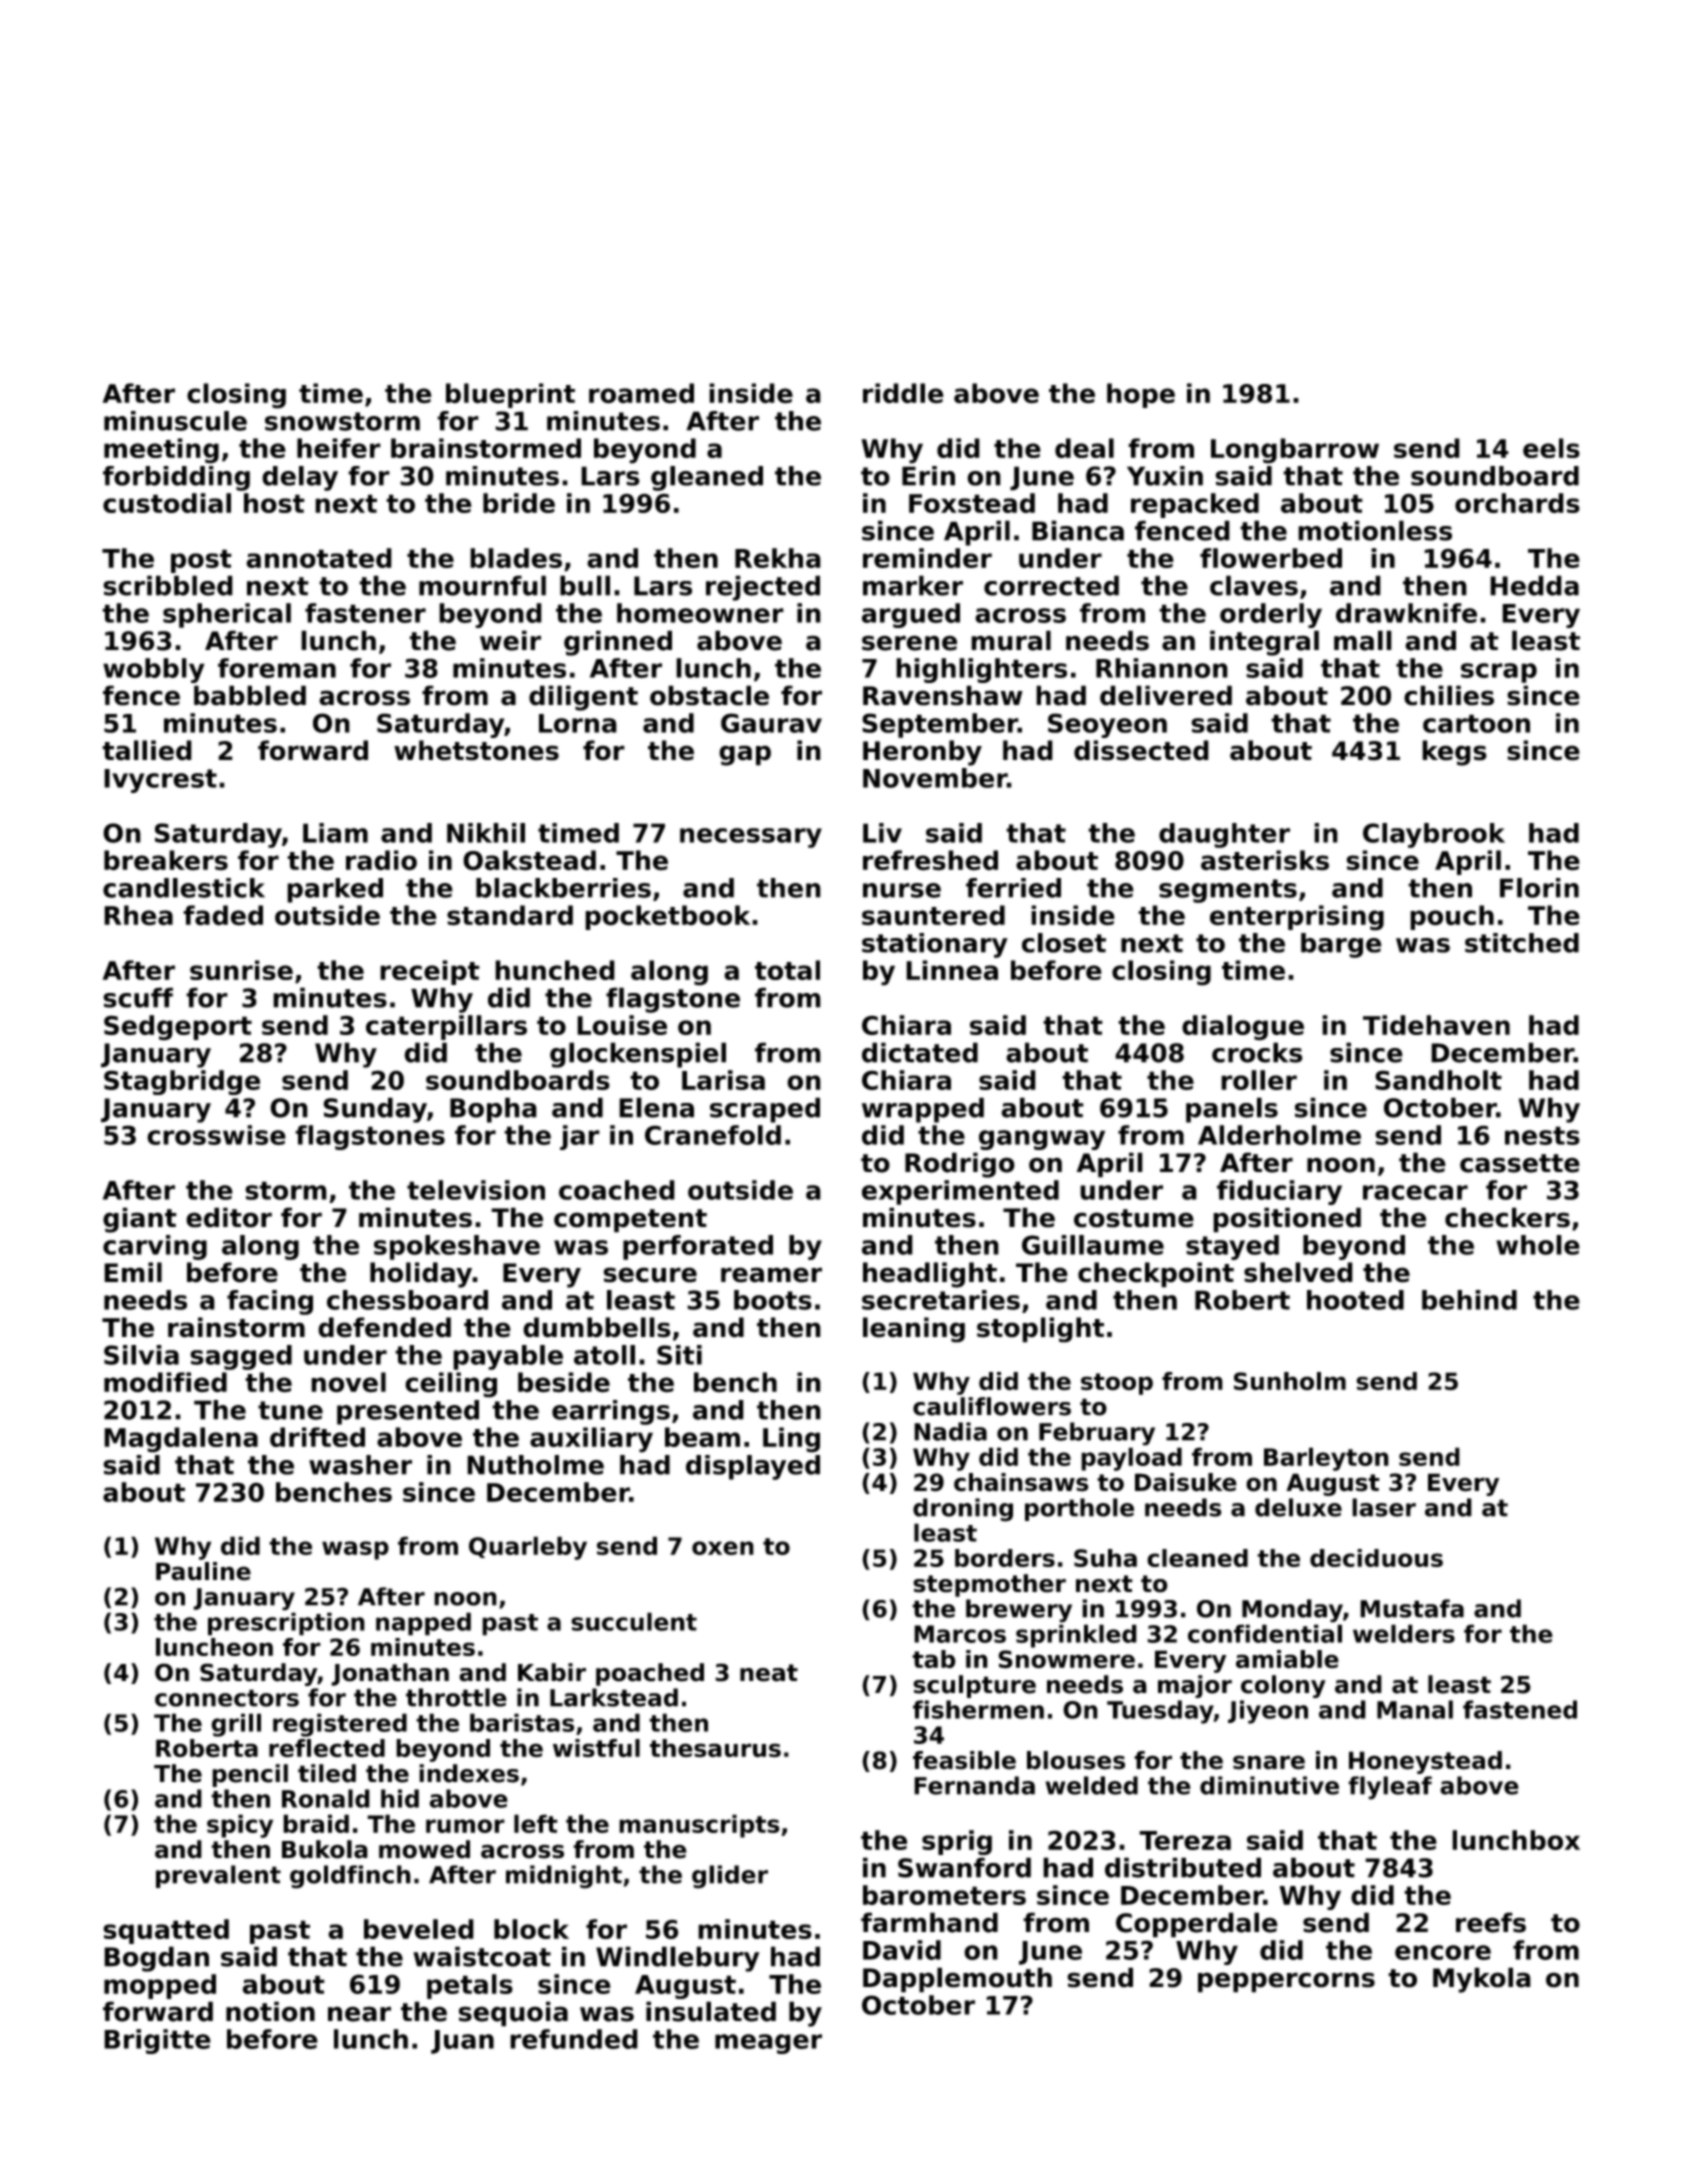  What do you see at coordinates (182, 1082) in the page?
I see `Stagbridge` at bounding box center [182, 1082].
